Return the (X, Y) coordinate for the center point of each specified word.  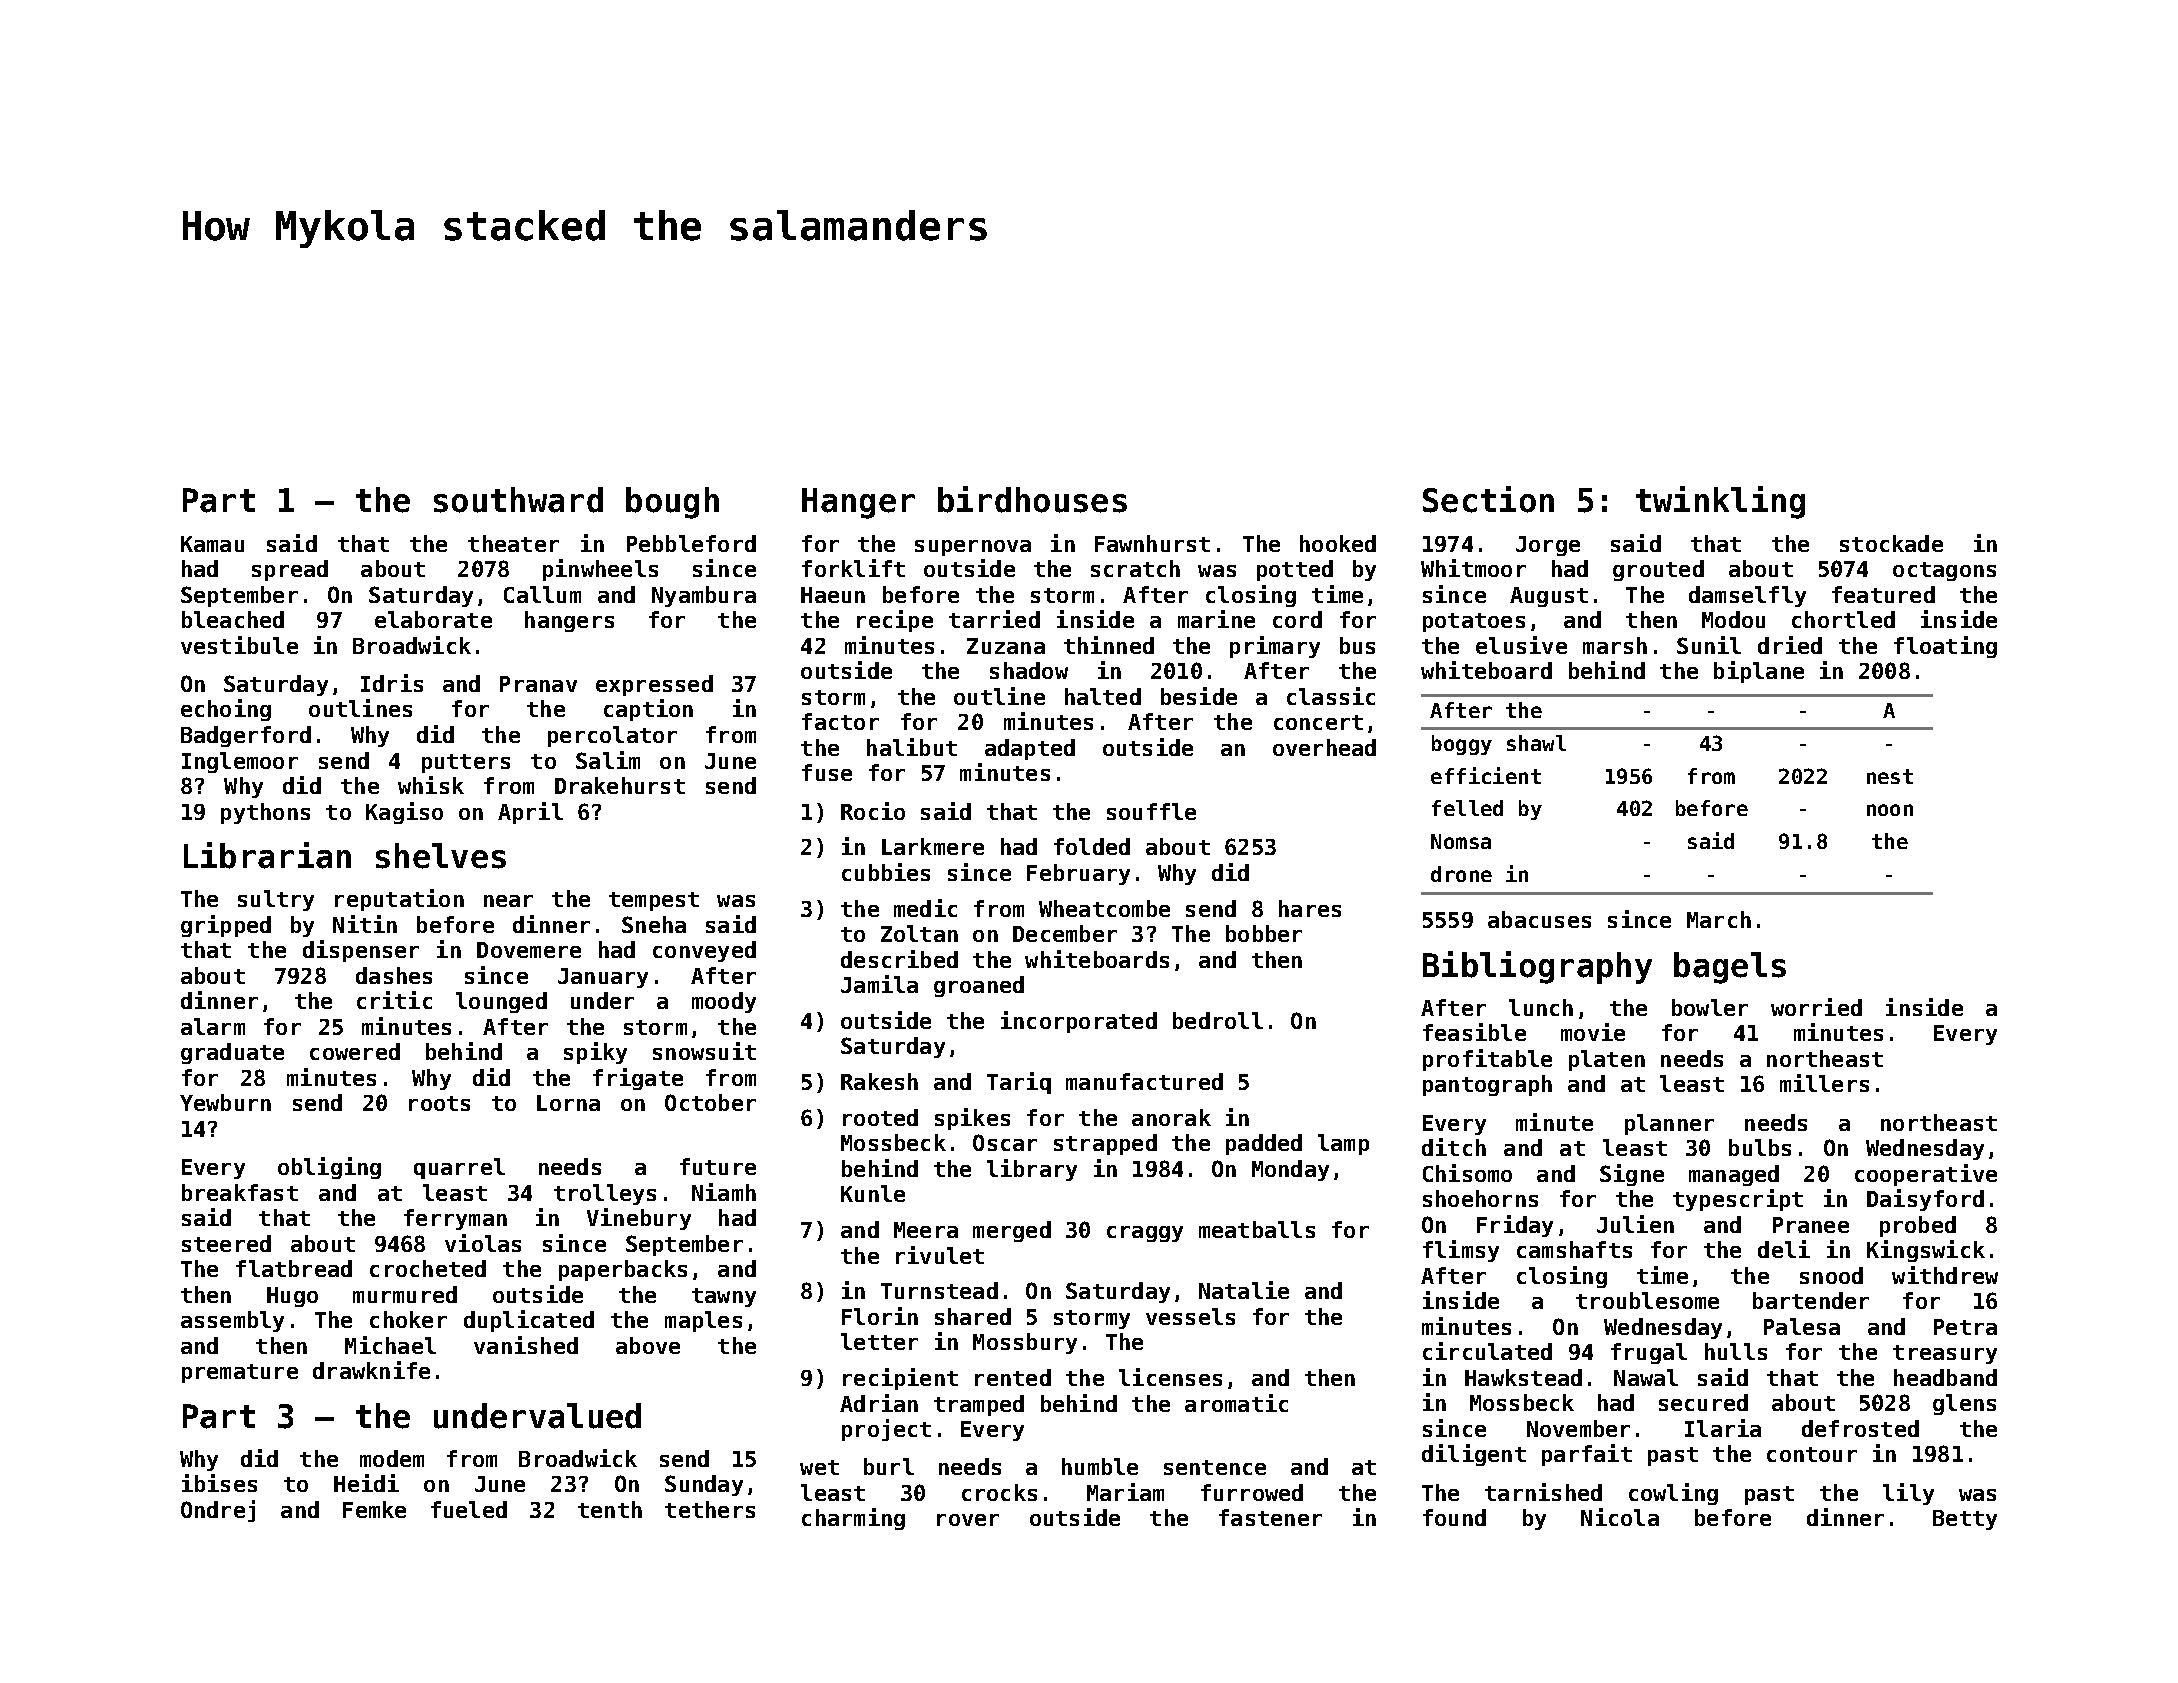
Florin (880, 1316)
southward (518, 500)
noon (1890, 810)
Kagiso (404, 813)
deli (1784, 1249)
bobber (1264, 933)
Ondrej (218, 1511)
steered (226, 1243)
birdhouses (1032, 499)
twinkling (1720, 502)
